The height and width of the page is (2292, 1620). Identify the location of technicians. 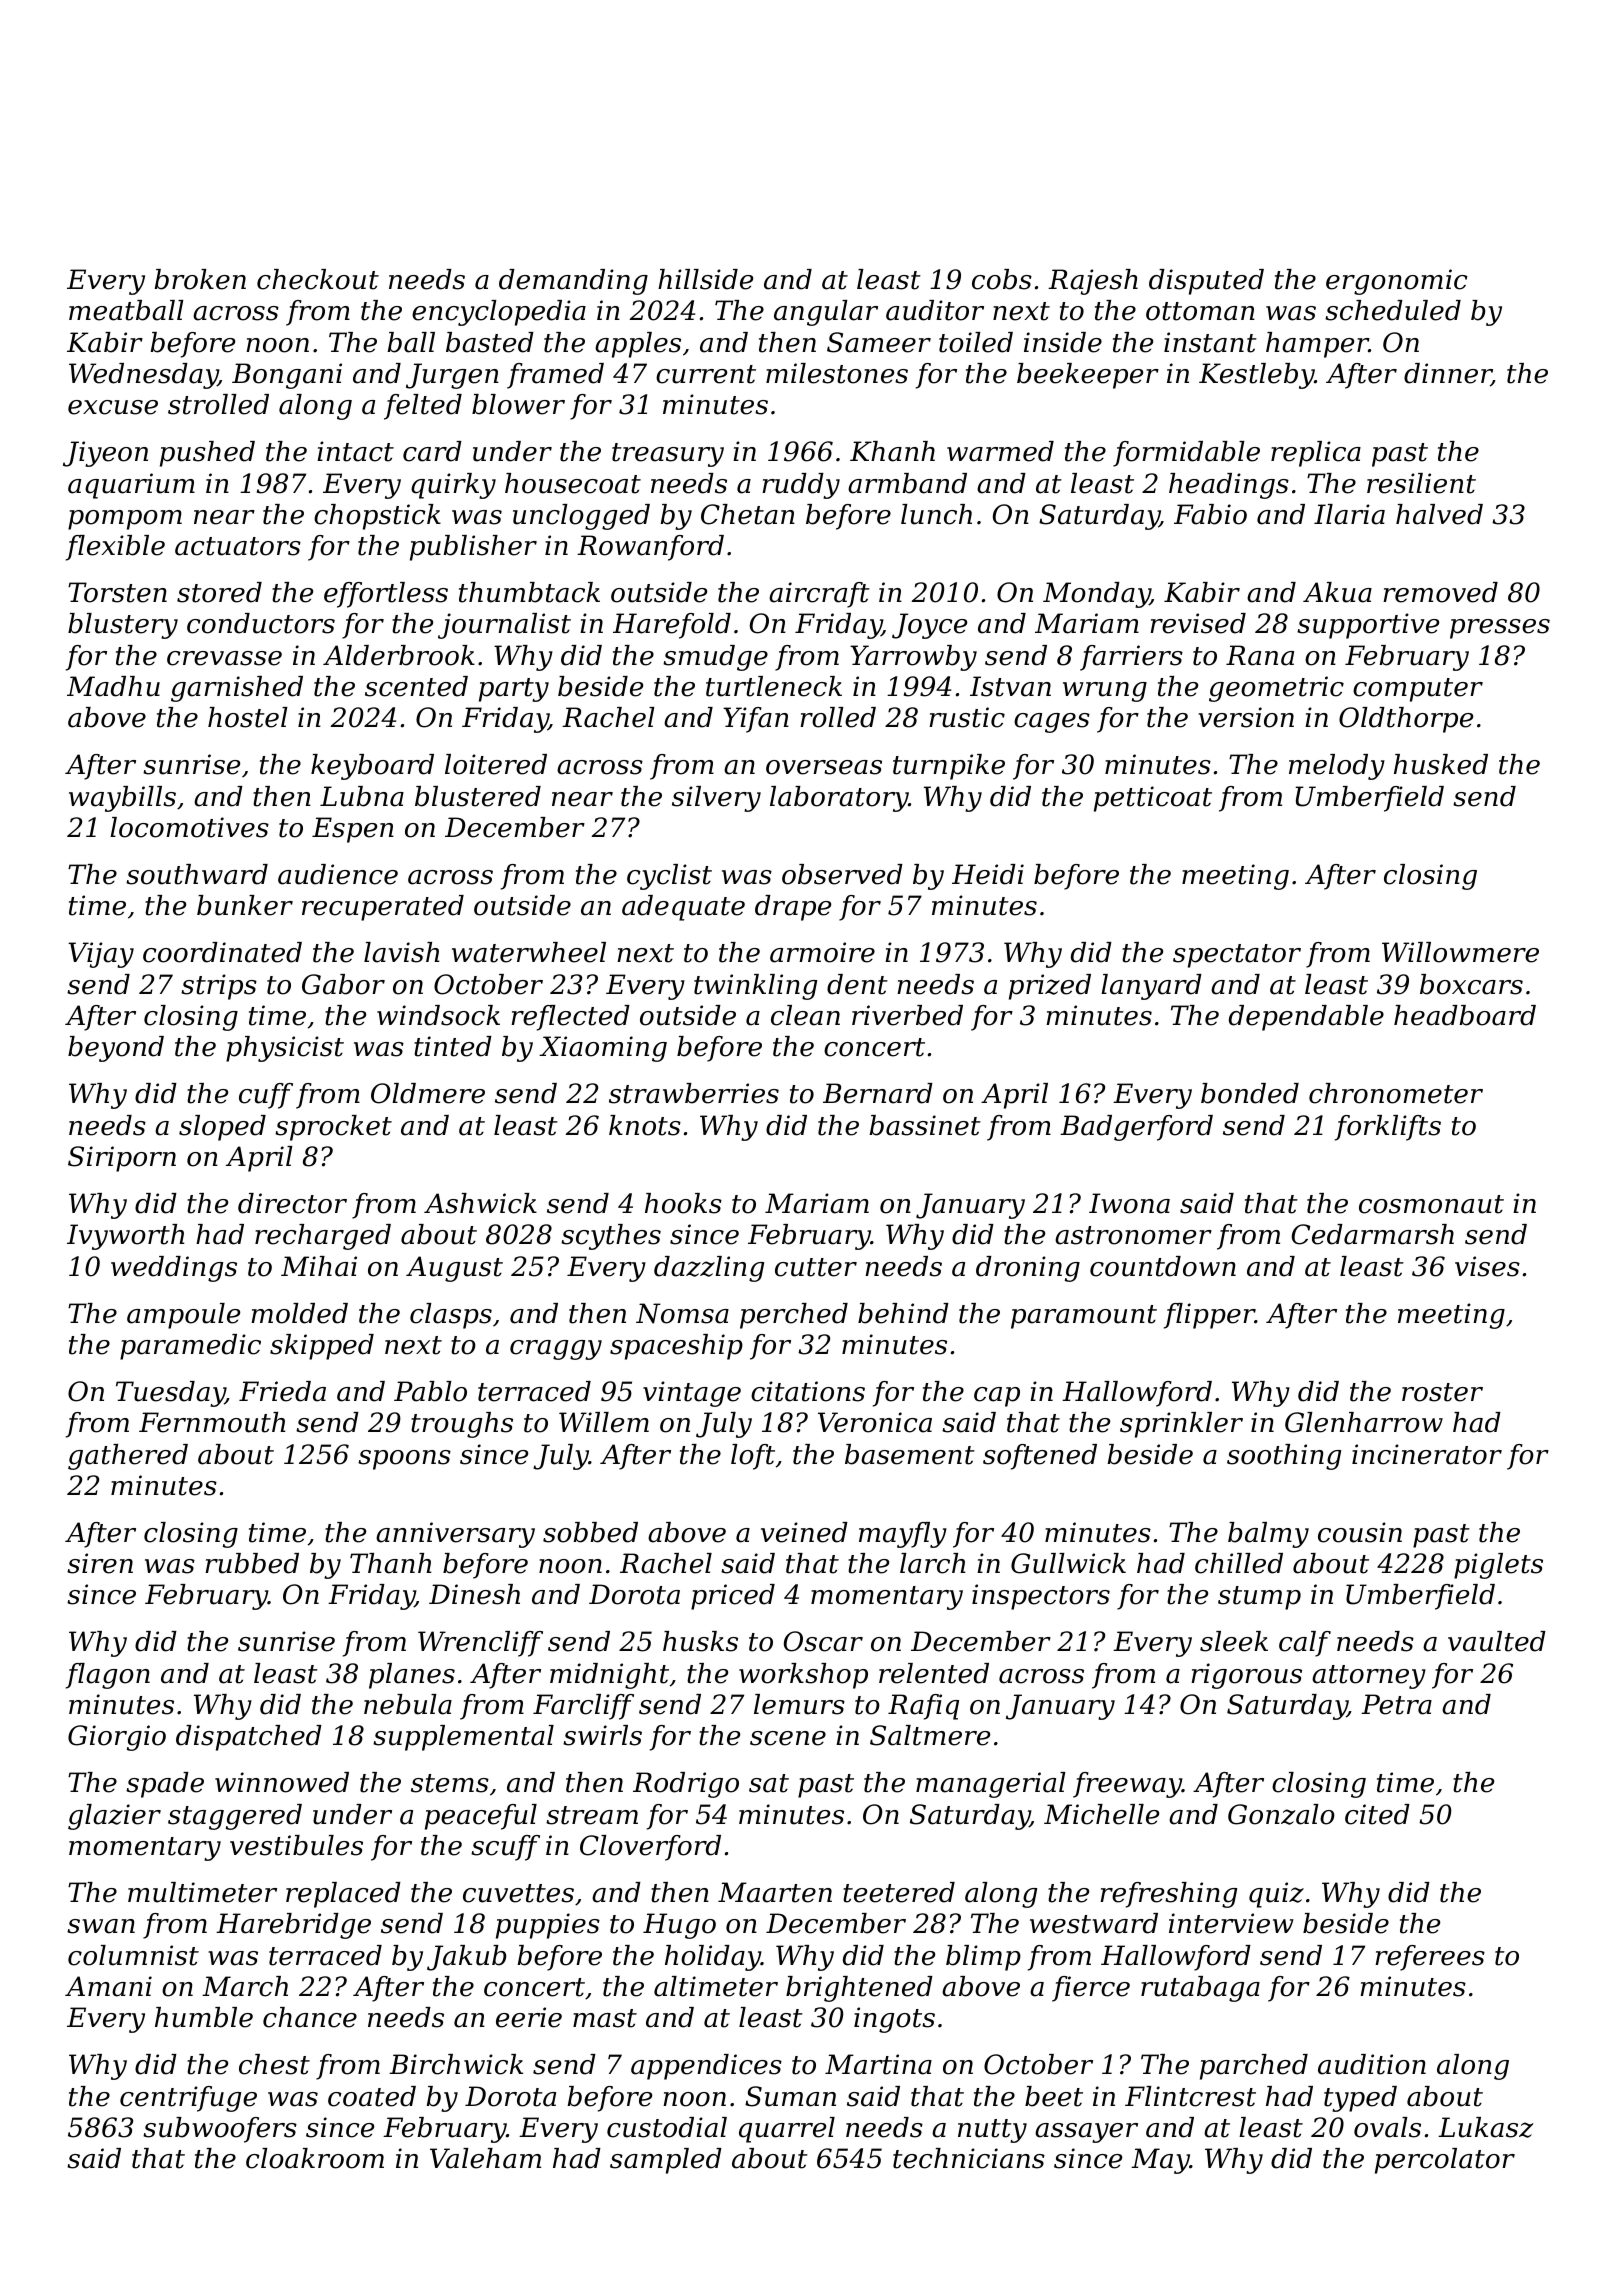
(969, 2158).
